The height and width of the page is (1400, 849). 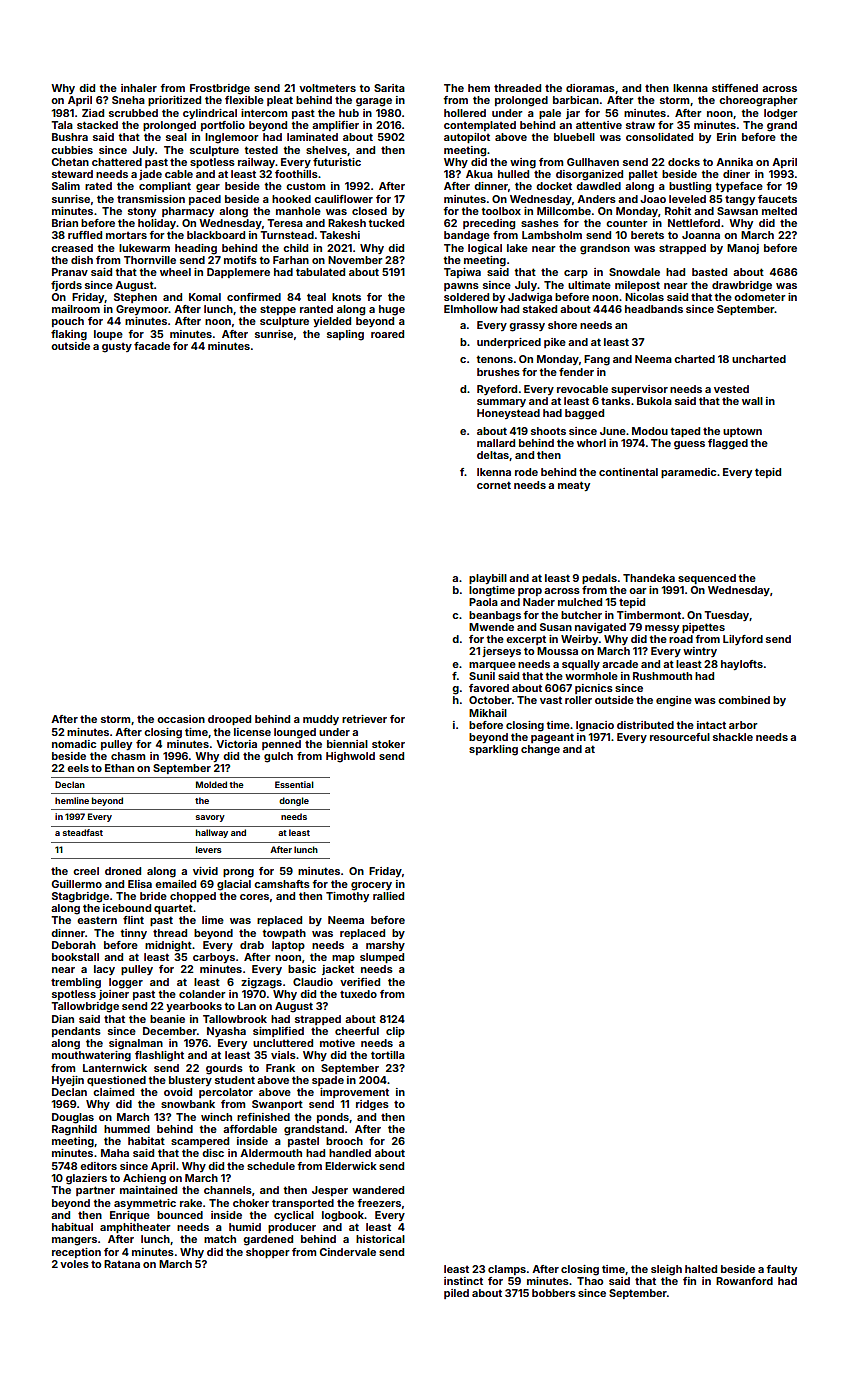 What do you see at coordinates (117, 348) in the page?
I see `gusty` at bounding box center [117, 348].
